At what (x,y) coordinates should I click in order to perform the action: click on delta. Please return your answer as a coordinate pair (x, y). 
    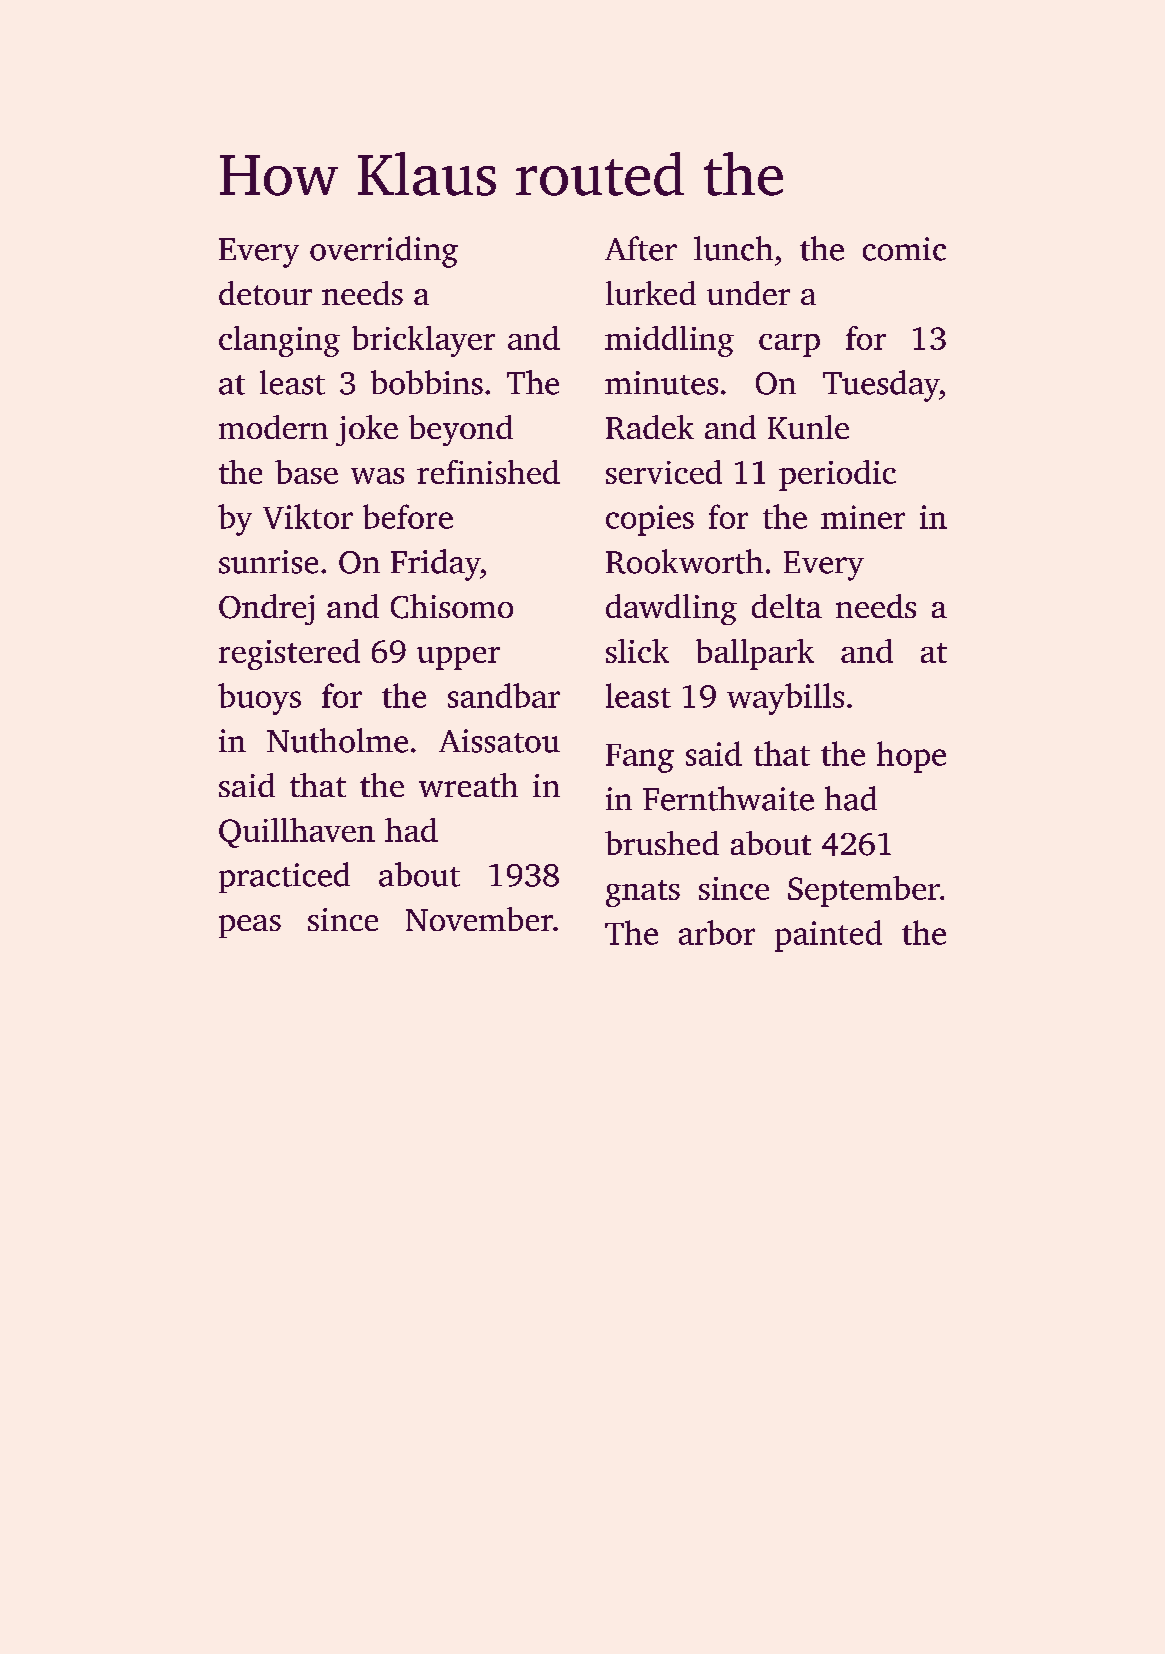
    Looking at the image, I should click on (787, 606).
